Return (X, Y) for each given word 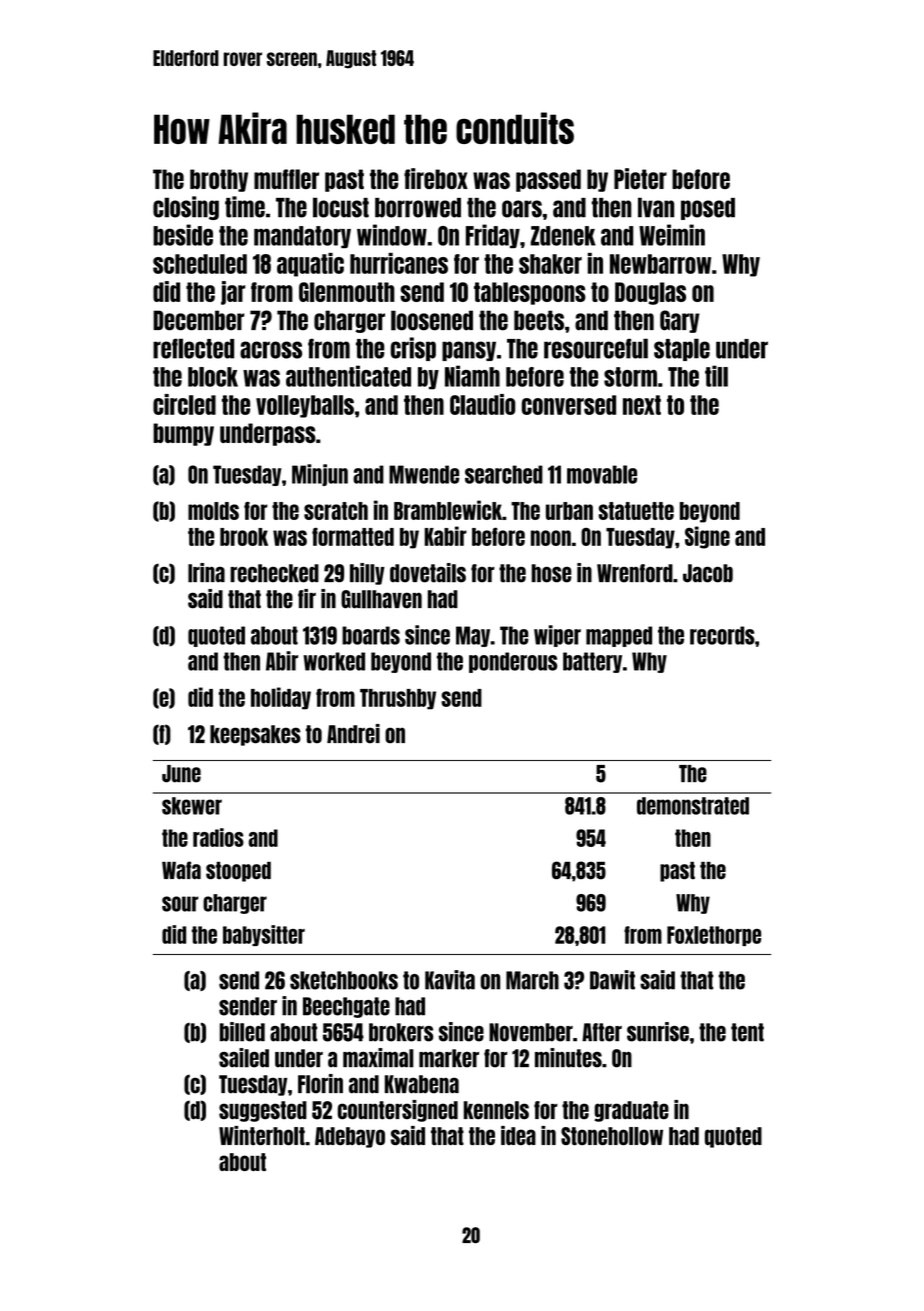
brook (244, 537)
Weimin (672, 235)
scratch (336, 511)
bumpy (183, 434)
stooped (238, 872)
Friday (493, 236)
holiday (281, 698)
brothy (219, 180)
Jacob (708, 573)
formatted (353, 536)
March (532, 980)
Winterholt (262, 1135)
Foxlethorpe (714, 936)
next (642, 405)
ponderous (513, 662)
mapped (619, 636)
